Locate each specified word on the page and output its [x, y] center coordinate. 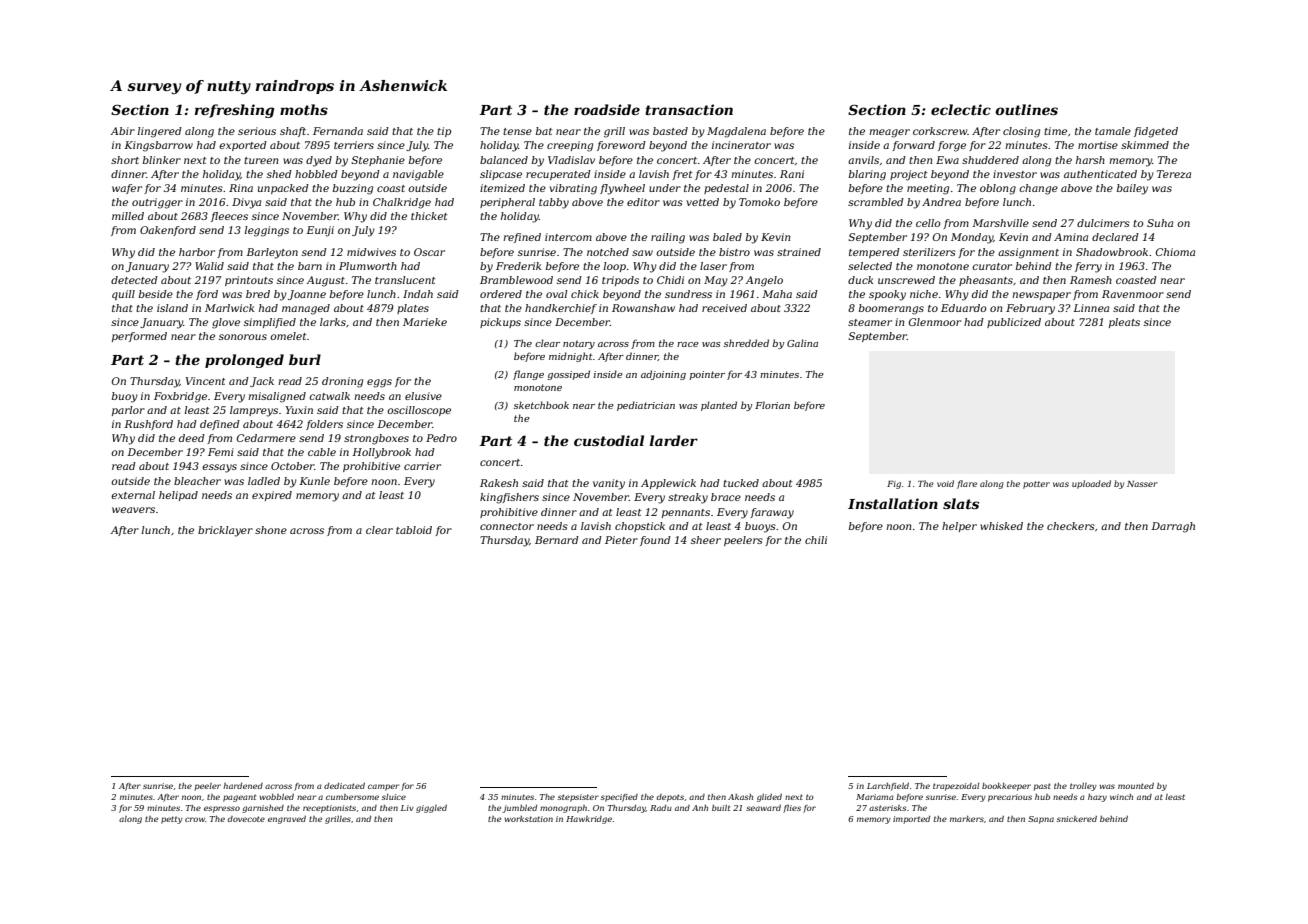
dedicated [344, 786]
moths [304, 109]
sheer [706, 540]
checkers [1071, 526]
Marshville [1000, 223]
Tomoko [759, 202]
